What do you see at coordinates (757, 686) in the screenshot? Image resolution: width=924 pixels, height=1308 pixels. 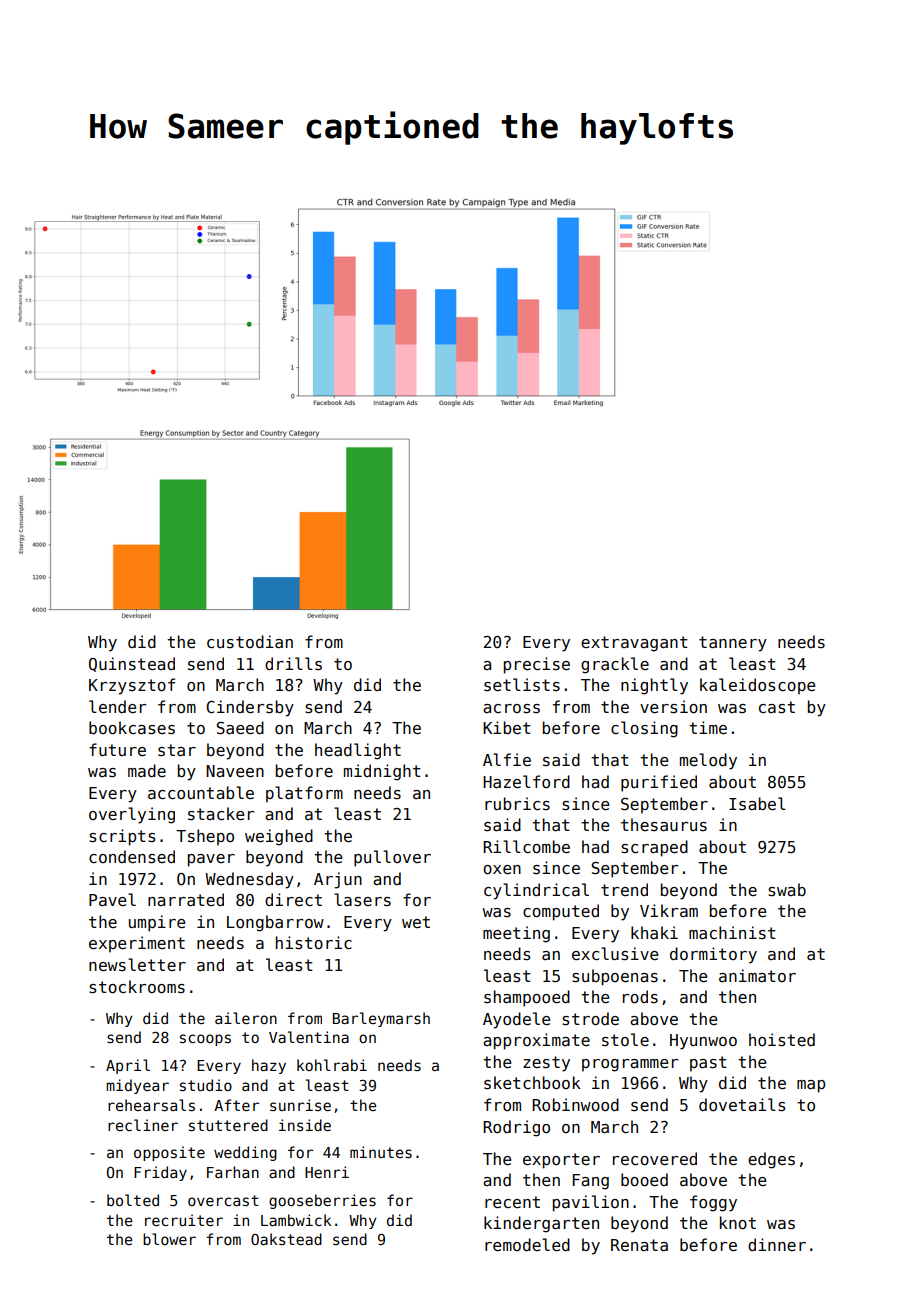 I see `kaleidoscope` at bounding box center [757, 686].
